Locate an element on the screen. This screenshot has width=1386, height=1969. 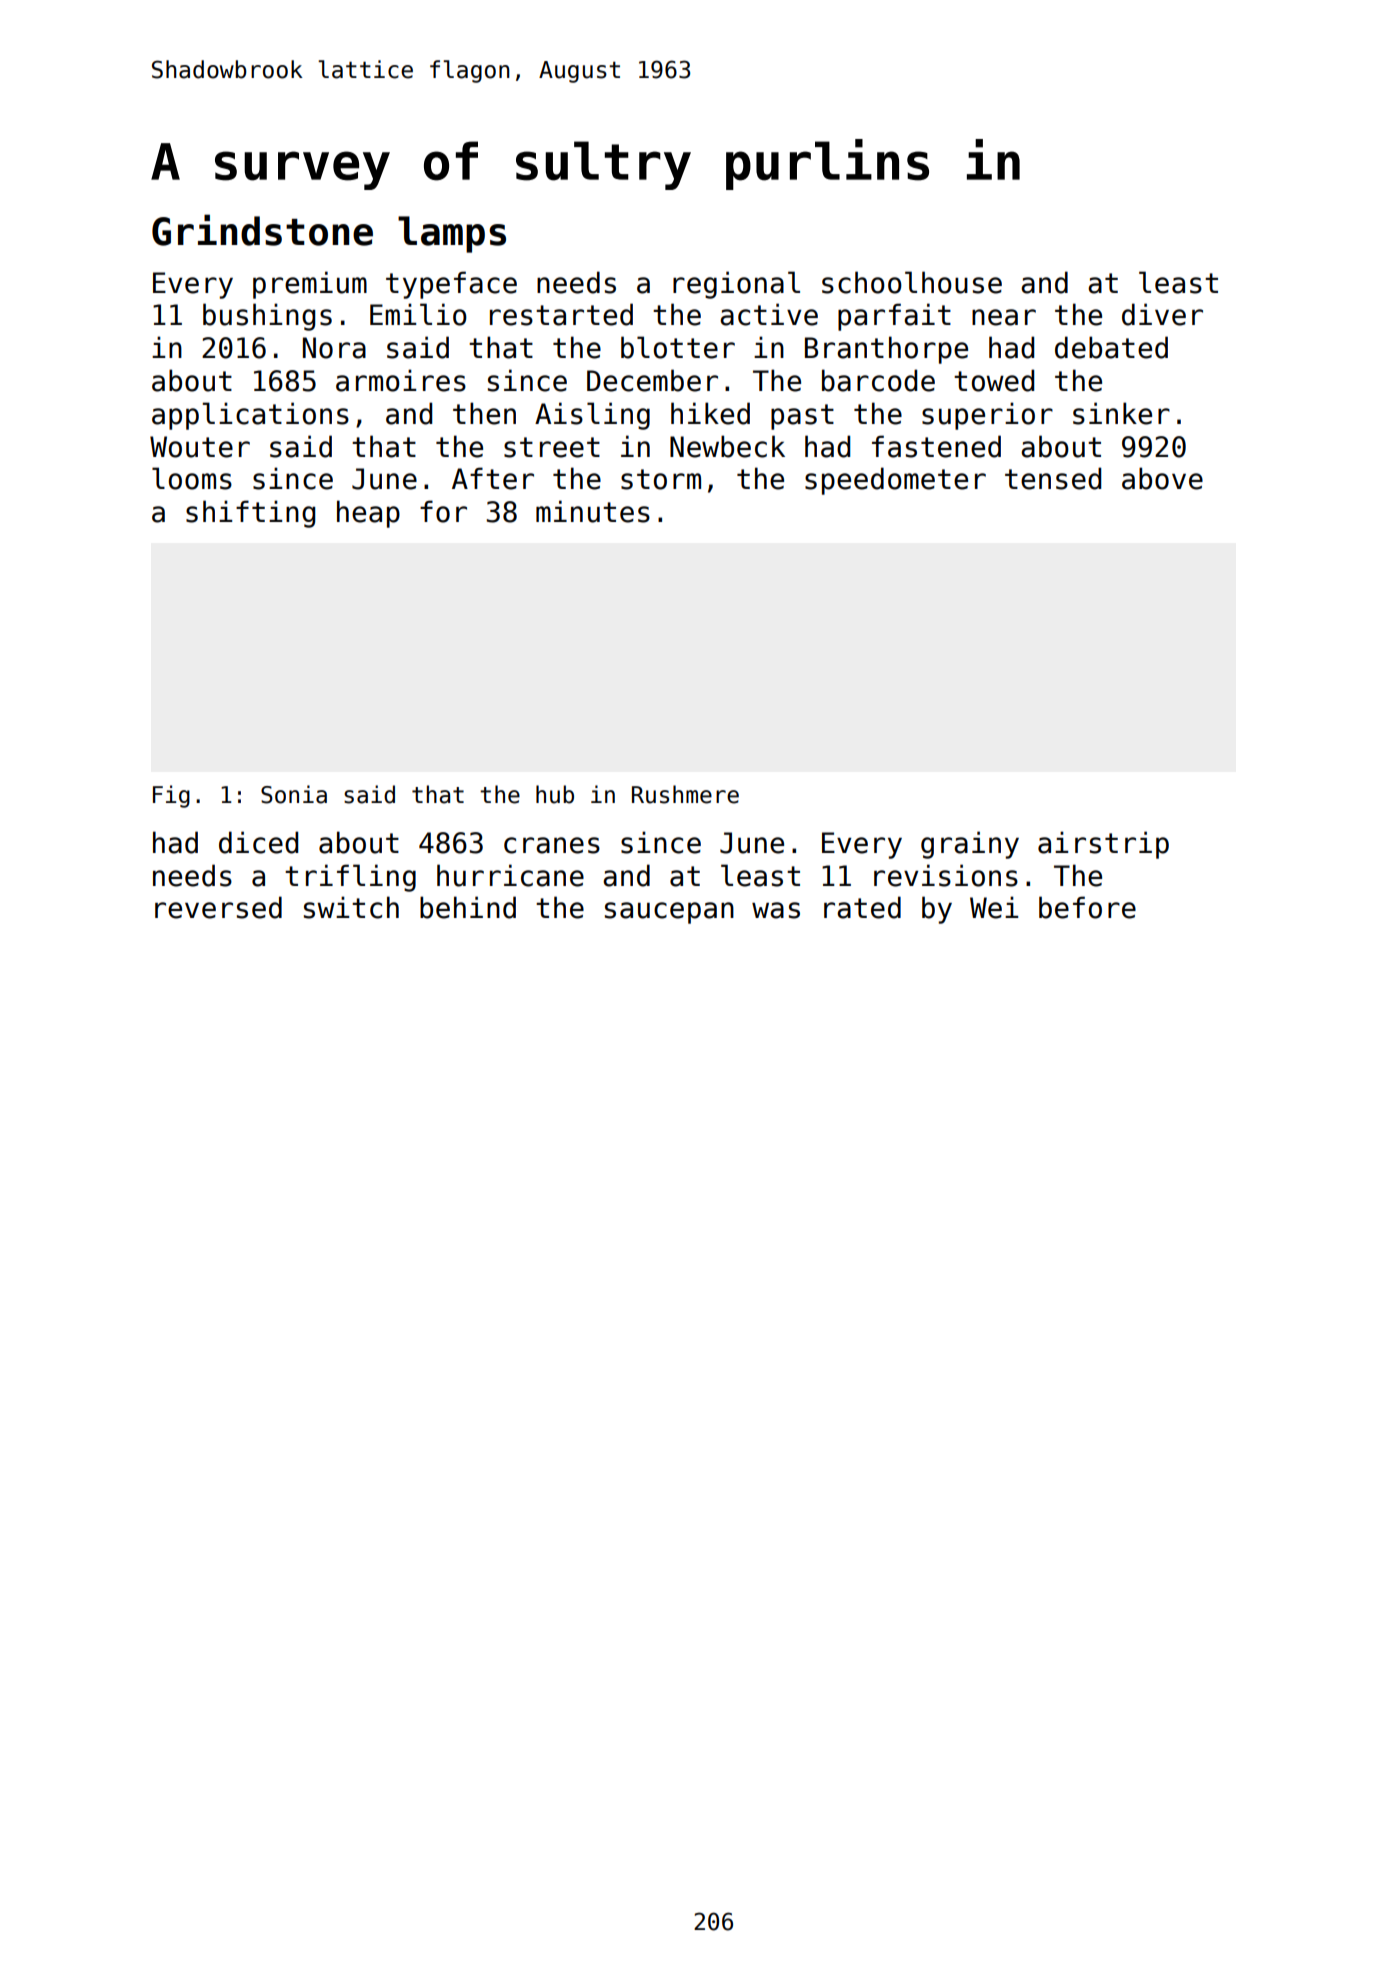
switch is located at coordinates (351, 907).
